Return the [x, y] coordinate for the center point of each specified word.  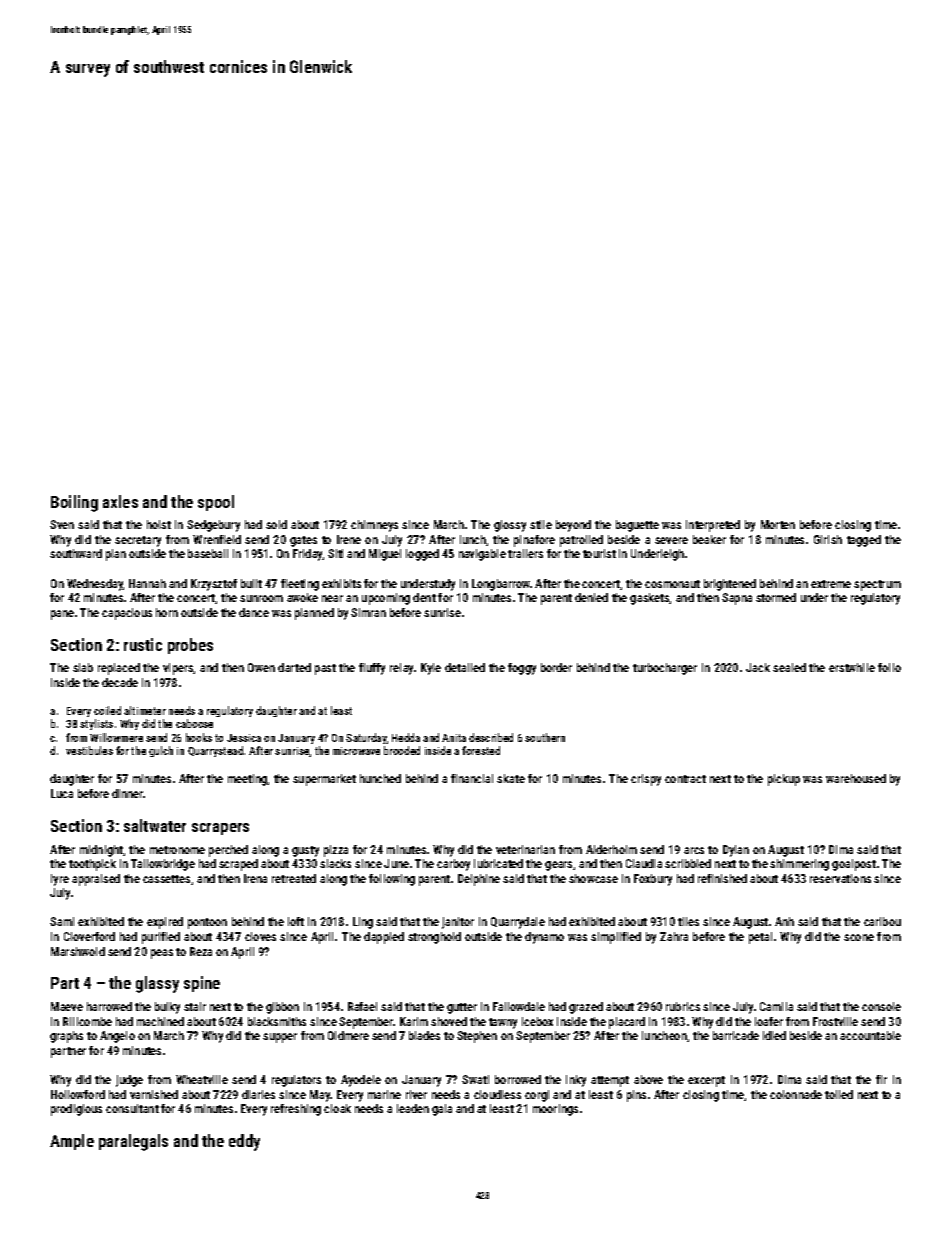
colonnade [796, 1094]
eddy [244, 1142]
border [556, 667]
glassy [157, 984]
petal [760, 938]
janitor [458, 923]
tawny [503, 1023]
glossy [510, 526]
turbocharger [665, 669]
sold [276, 524]
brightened [730, 585]
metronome [177, 850]
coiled [107, 710]
